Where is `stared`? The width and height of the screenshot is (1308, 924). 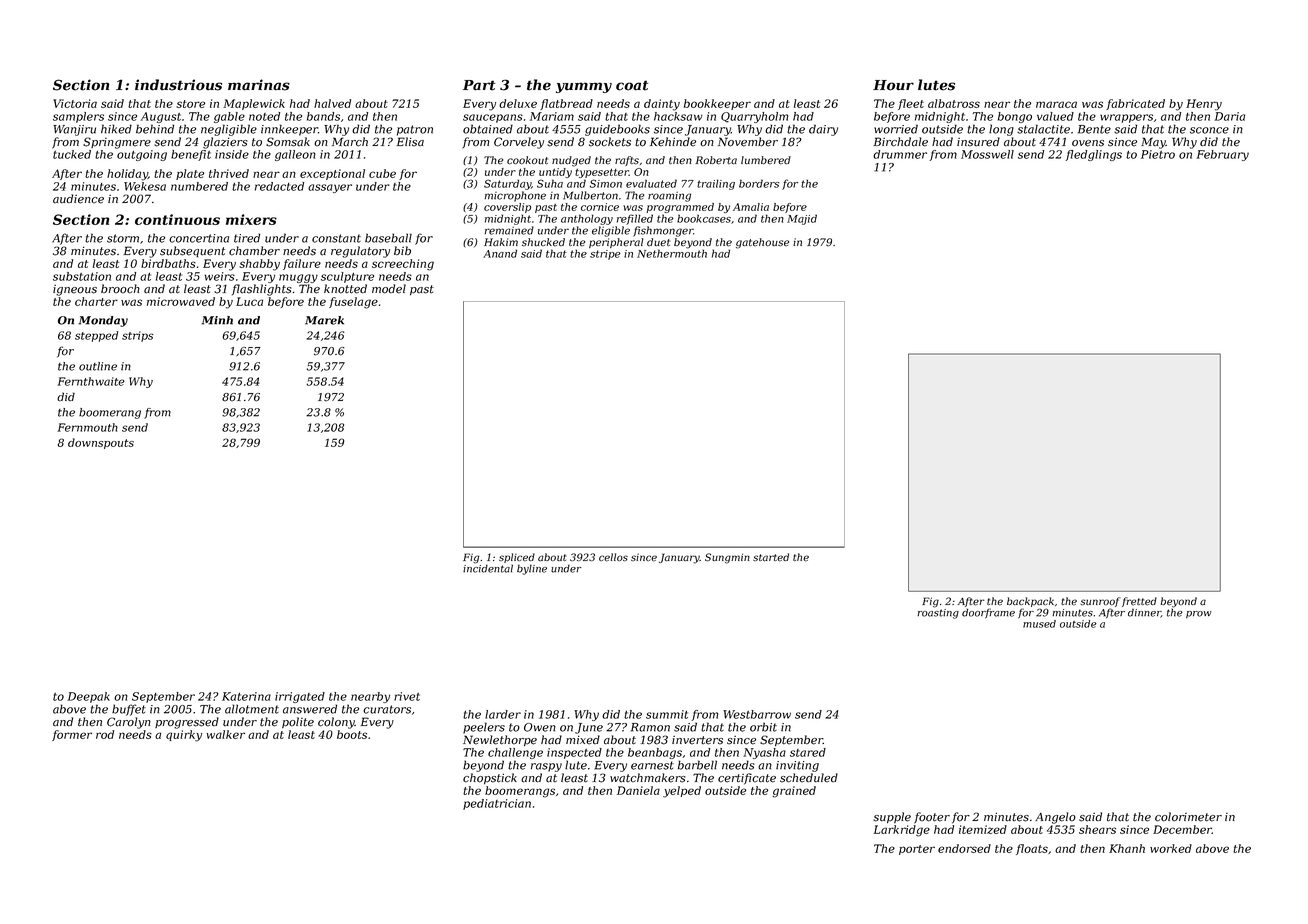 stared is located at coordinates (808, 752).
